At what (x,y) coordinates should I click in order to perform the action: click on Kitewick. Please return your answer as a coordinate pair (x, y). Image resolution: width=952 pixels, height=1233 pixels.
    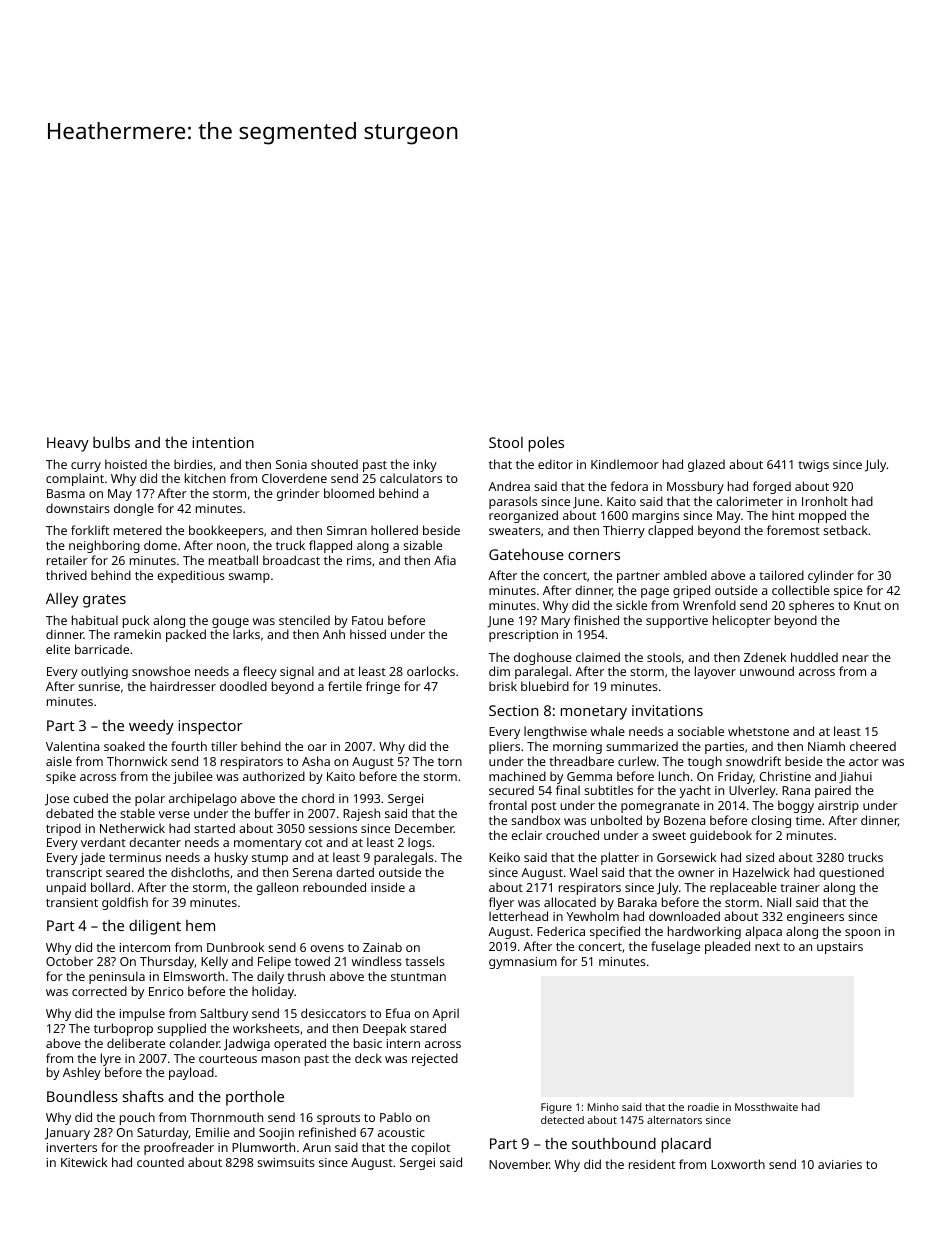
    Looking at the image, I should click on (84, 1162).
